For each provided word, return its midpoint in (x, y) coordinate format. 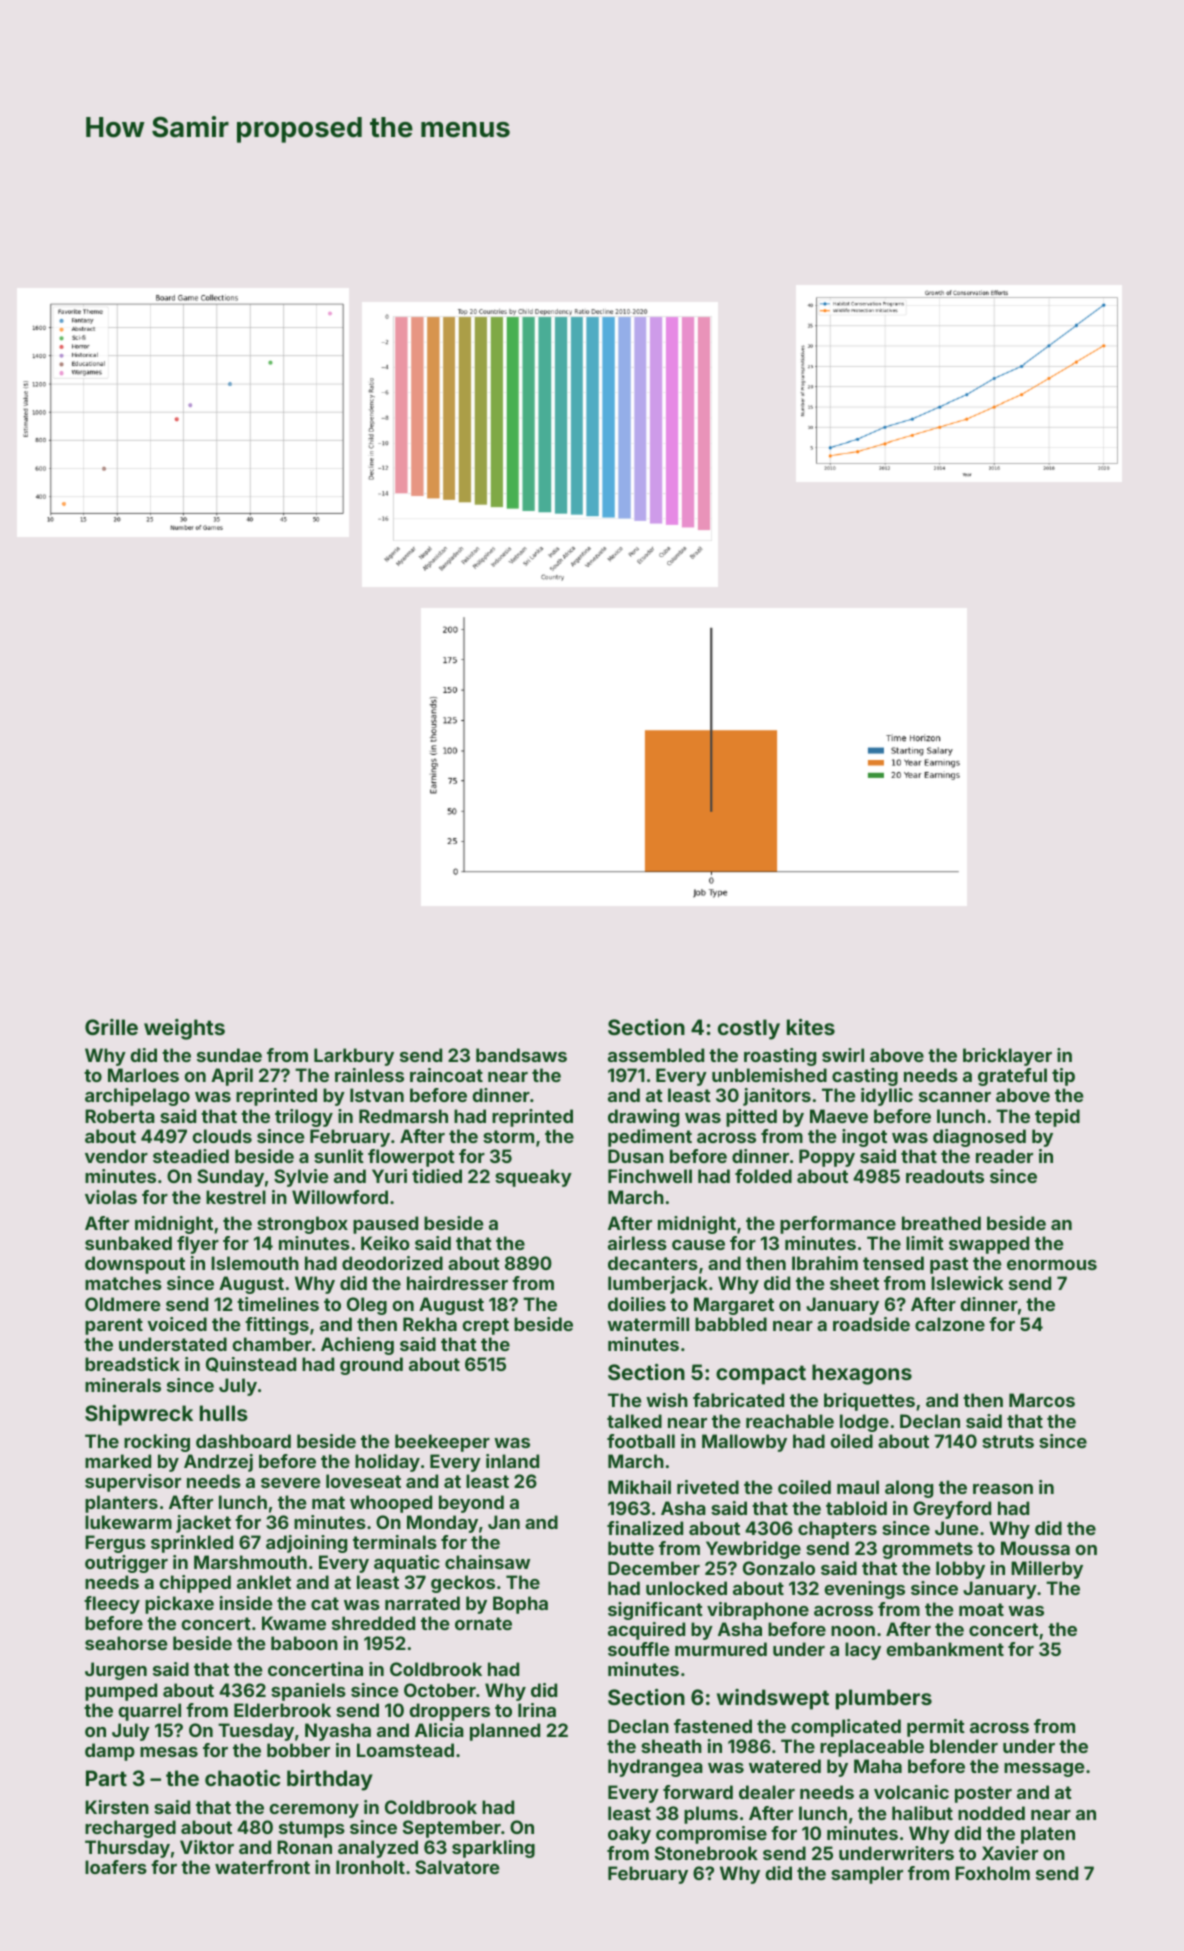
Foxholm (992, 1873)
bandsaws (521, 1055)
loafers (116, 1867)
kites (811, 1027)
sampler (867, 1875)
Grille (111, 1027)
